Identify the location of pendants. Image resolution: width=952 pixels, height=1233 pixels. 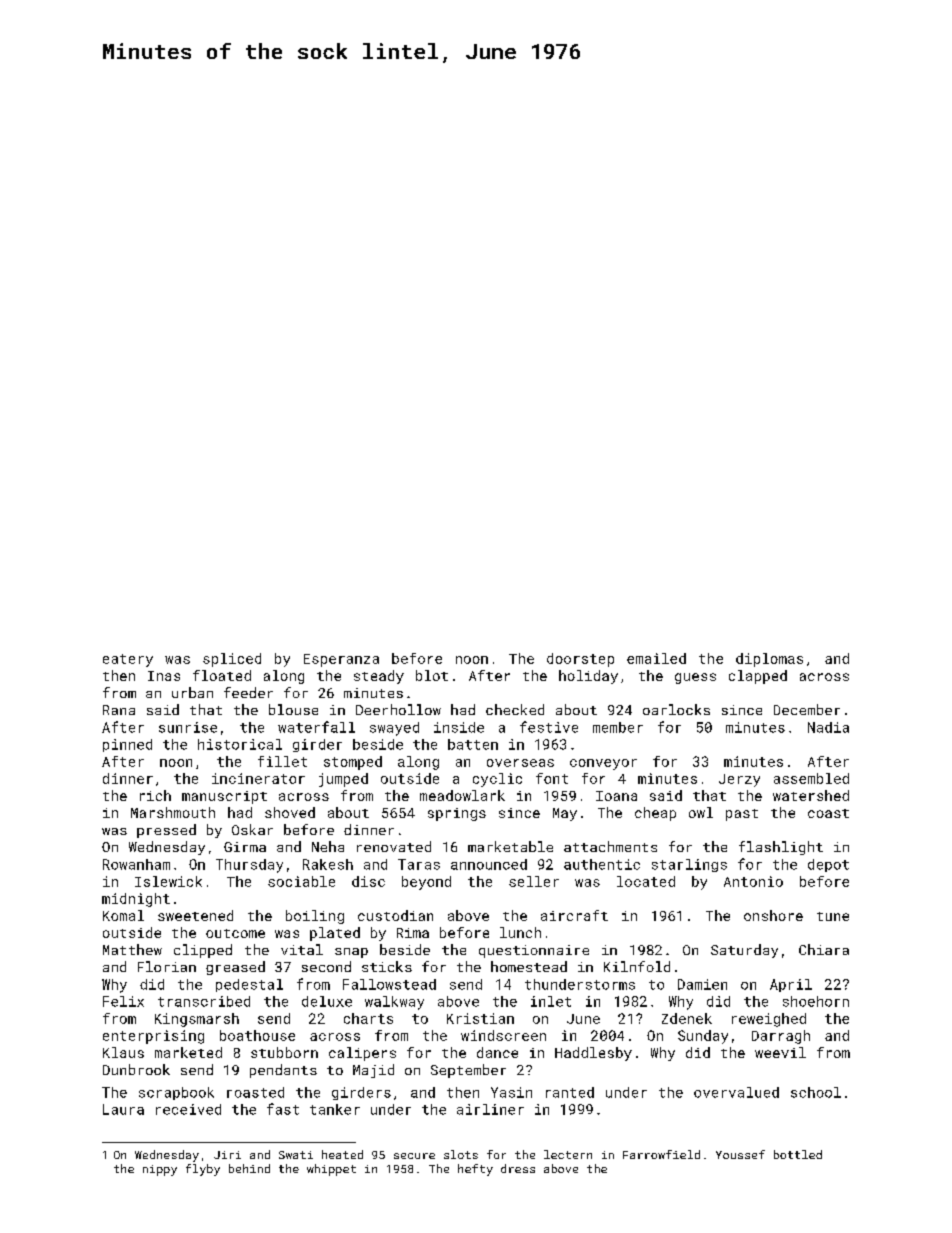
(283, 1071).
